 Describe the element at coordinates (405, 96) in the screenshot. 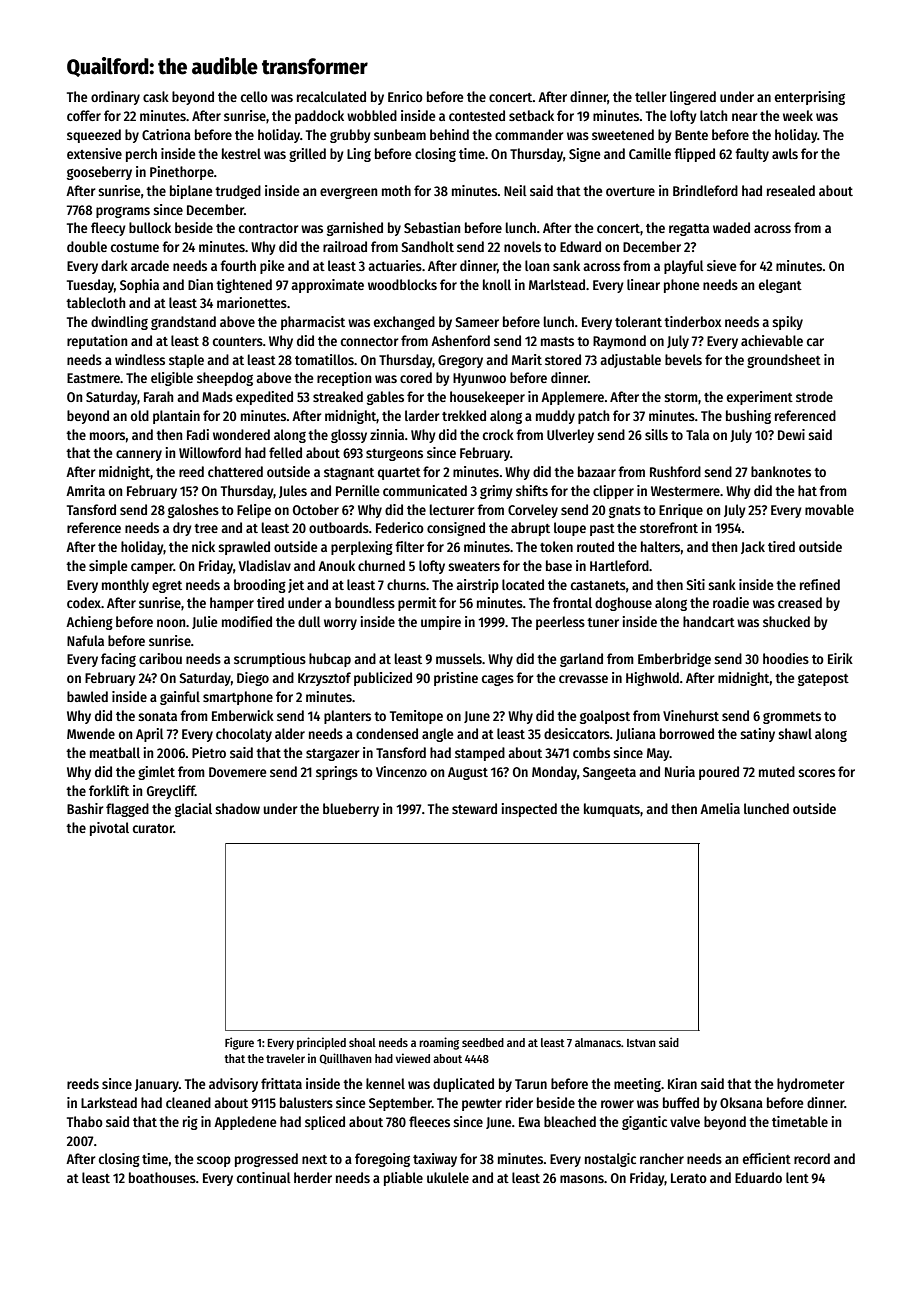

I see `Enrico` at that location.
